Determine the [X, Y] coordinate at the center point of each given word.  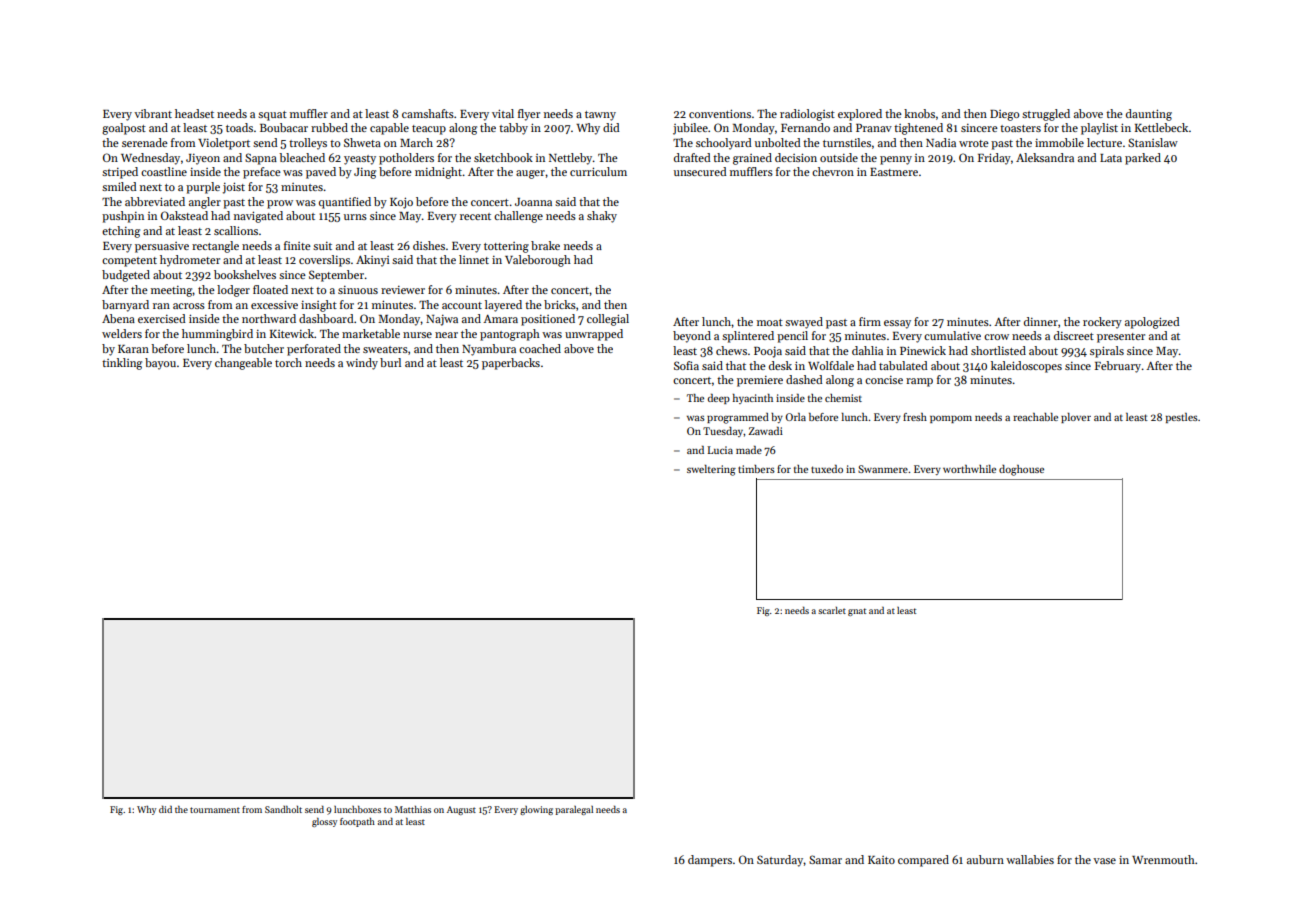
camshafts [428, 113]
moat [770, 322]
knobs [919, 113]
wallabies [1030, 859]
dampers [710, 861]
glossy [324, 822]
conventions [720, 113]
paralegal [574, 810]
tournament [215, 810]
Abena [118, 318]
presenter [1121, 338]
